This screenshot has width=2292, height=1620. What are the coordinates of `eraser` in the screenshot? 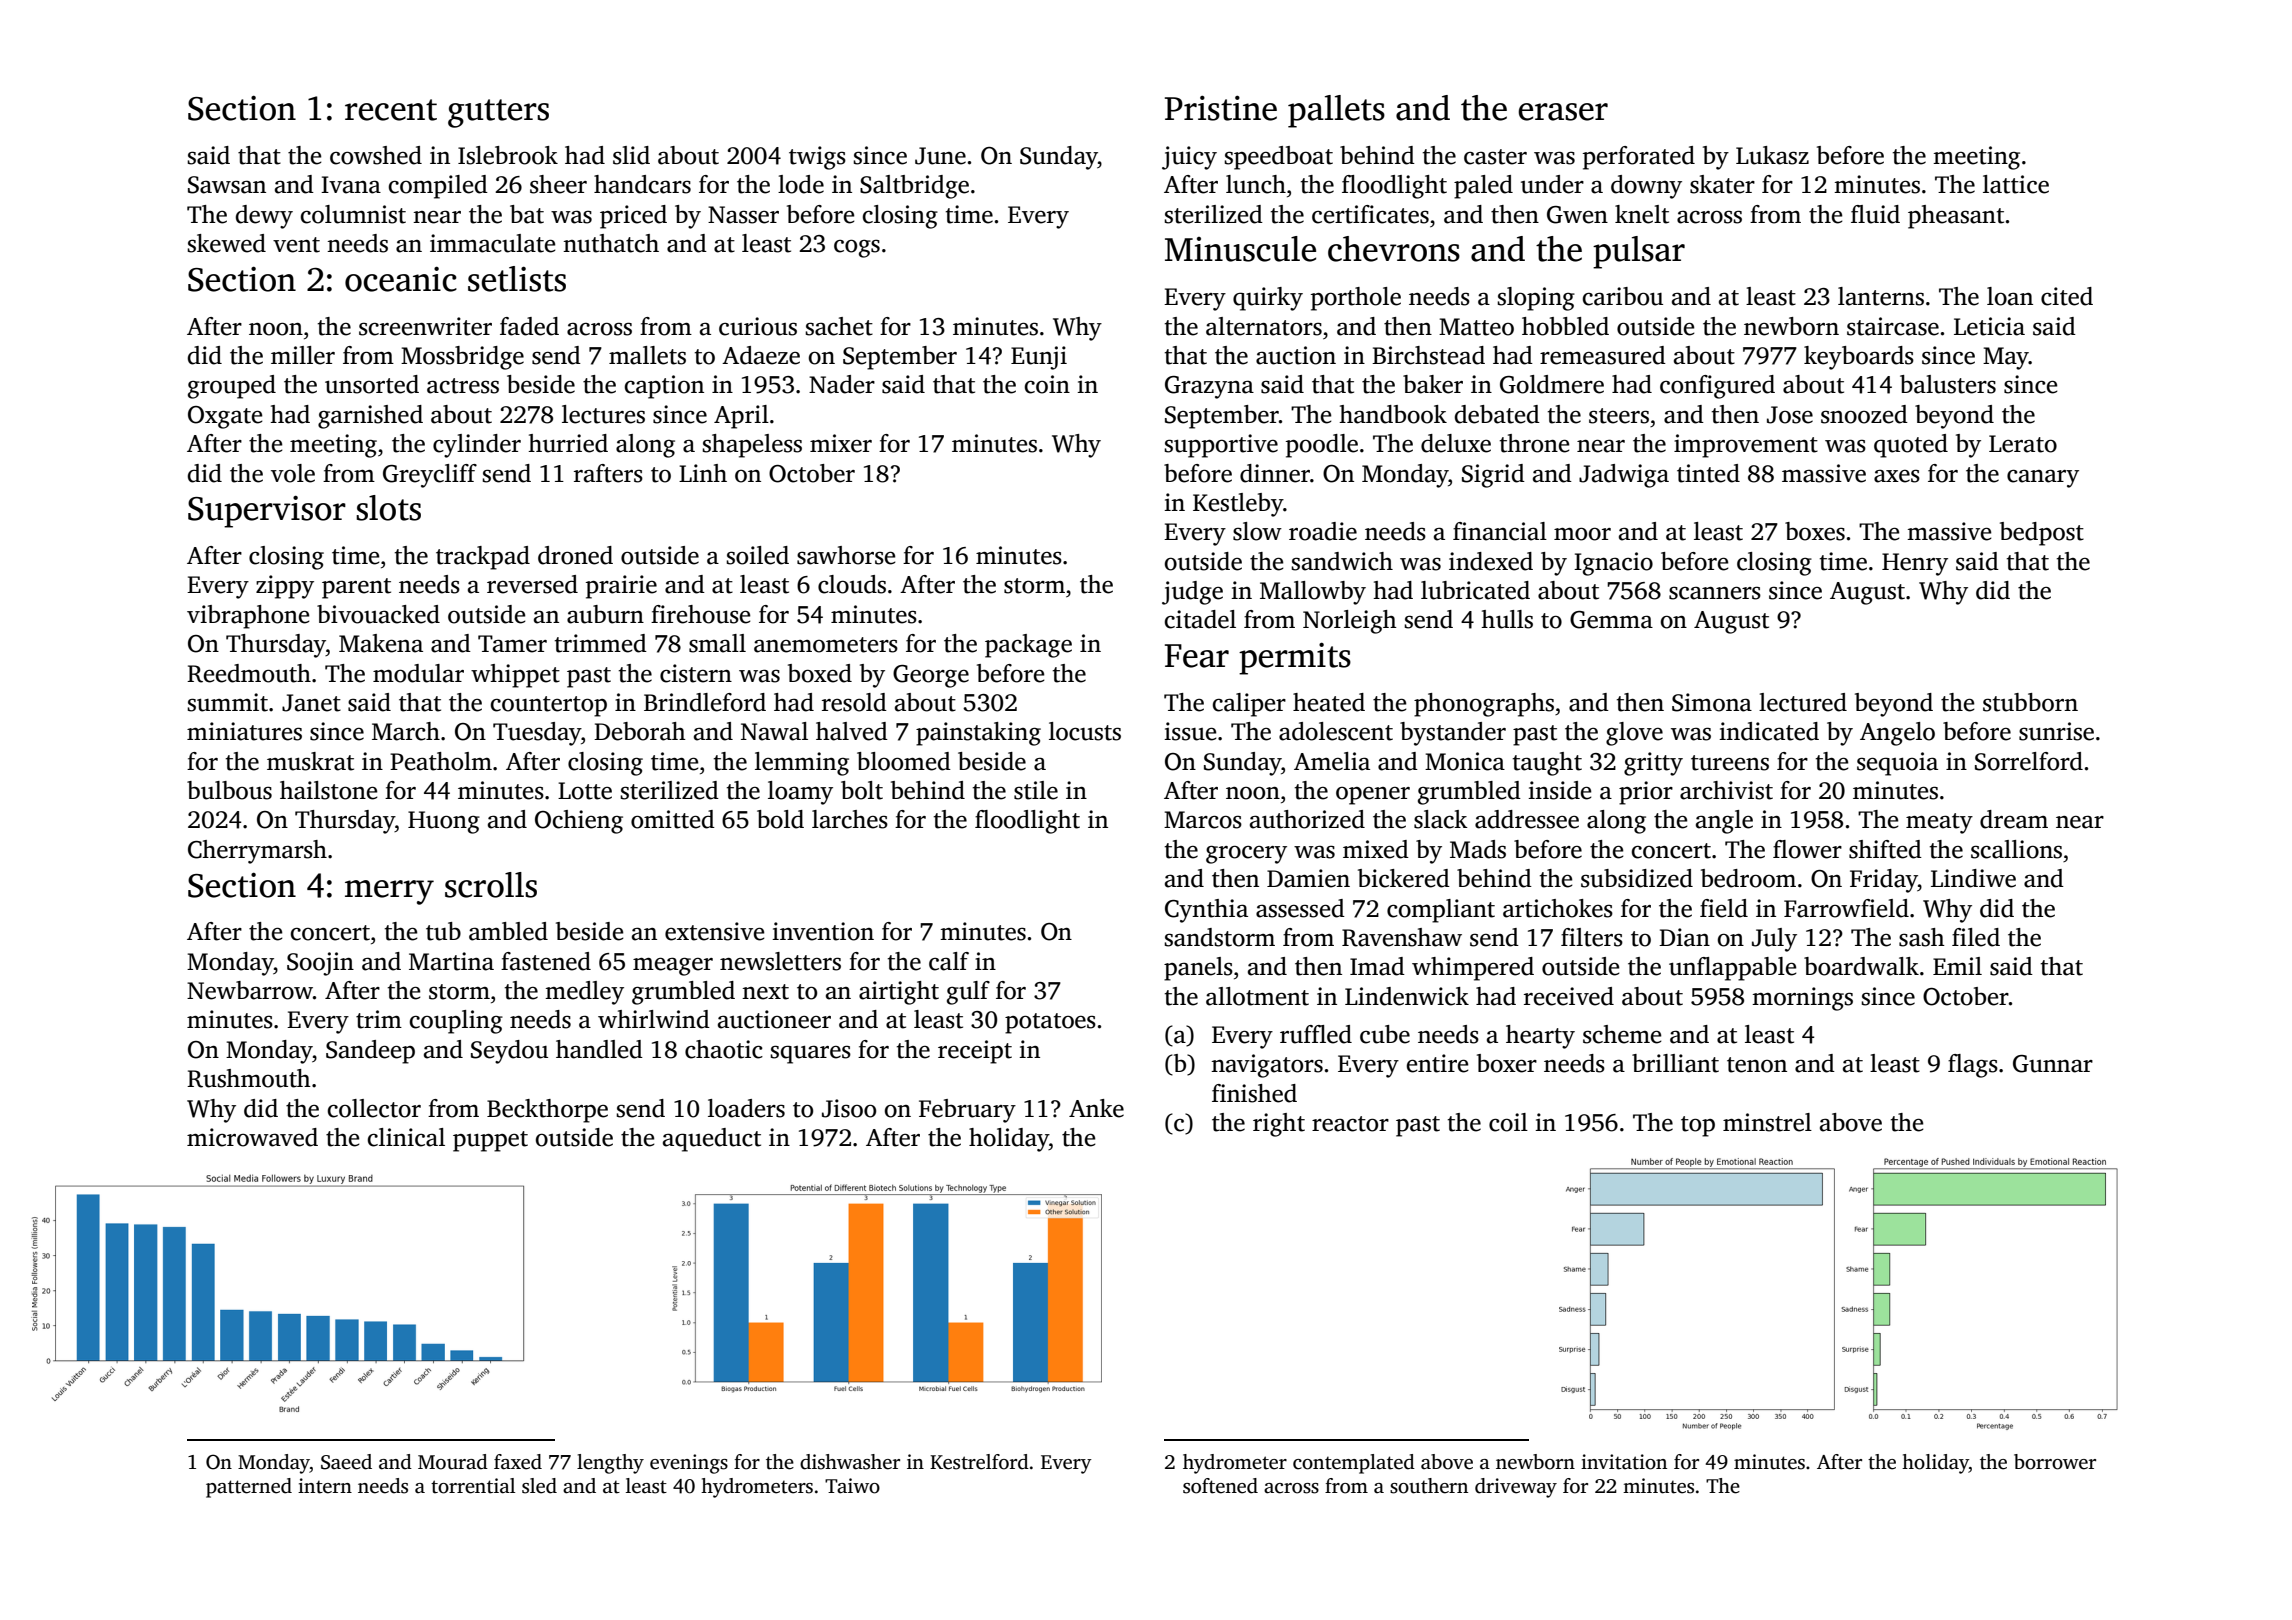 It's located at (1563, 112).
